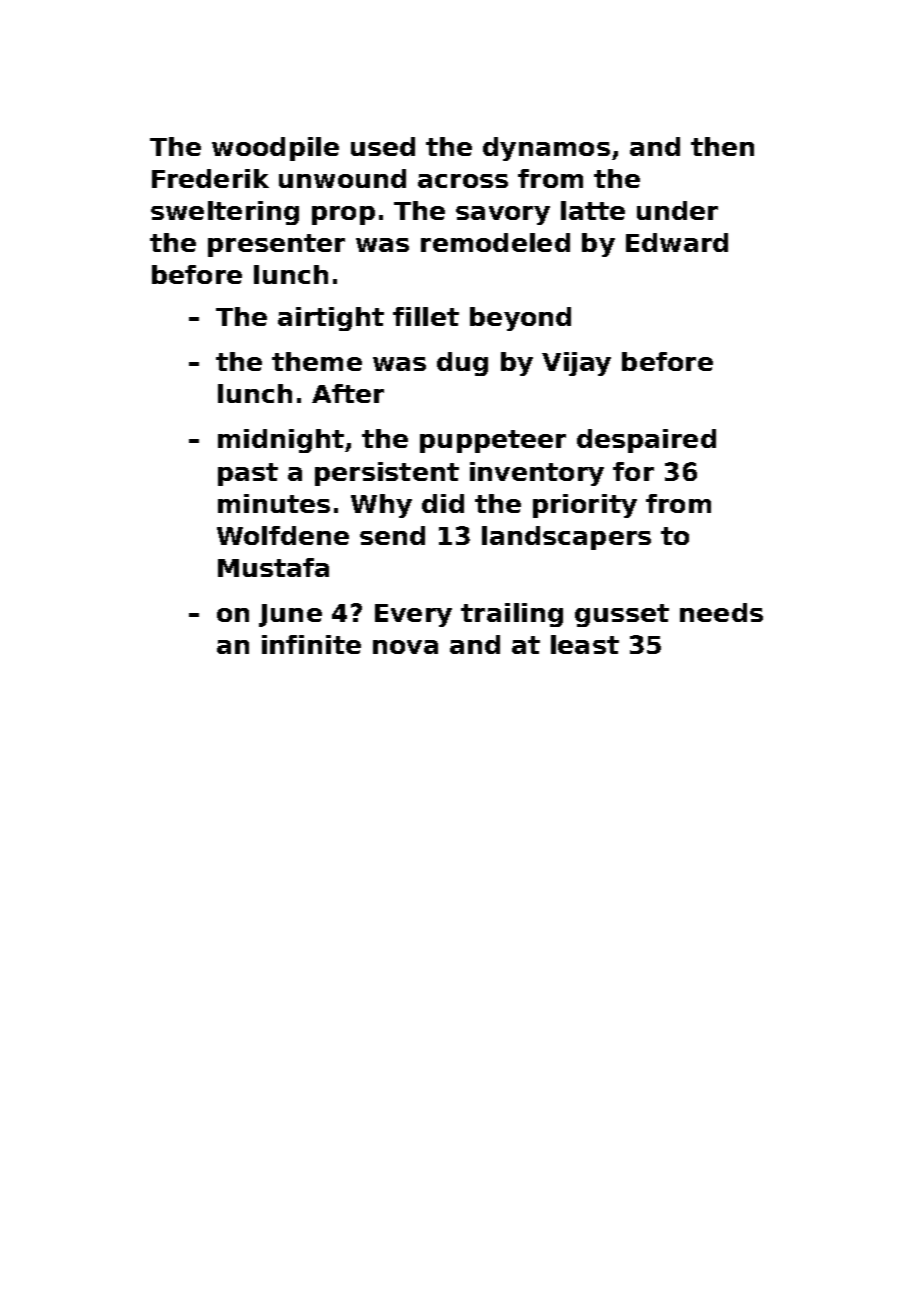 The width and height of the screenshot is (924, 1311). I want to click on puppeteer, so click(493, 441).
